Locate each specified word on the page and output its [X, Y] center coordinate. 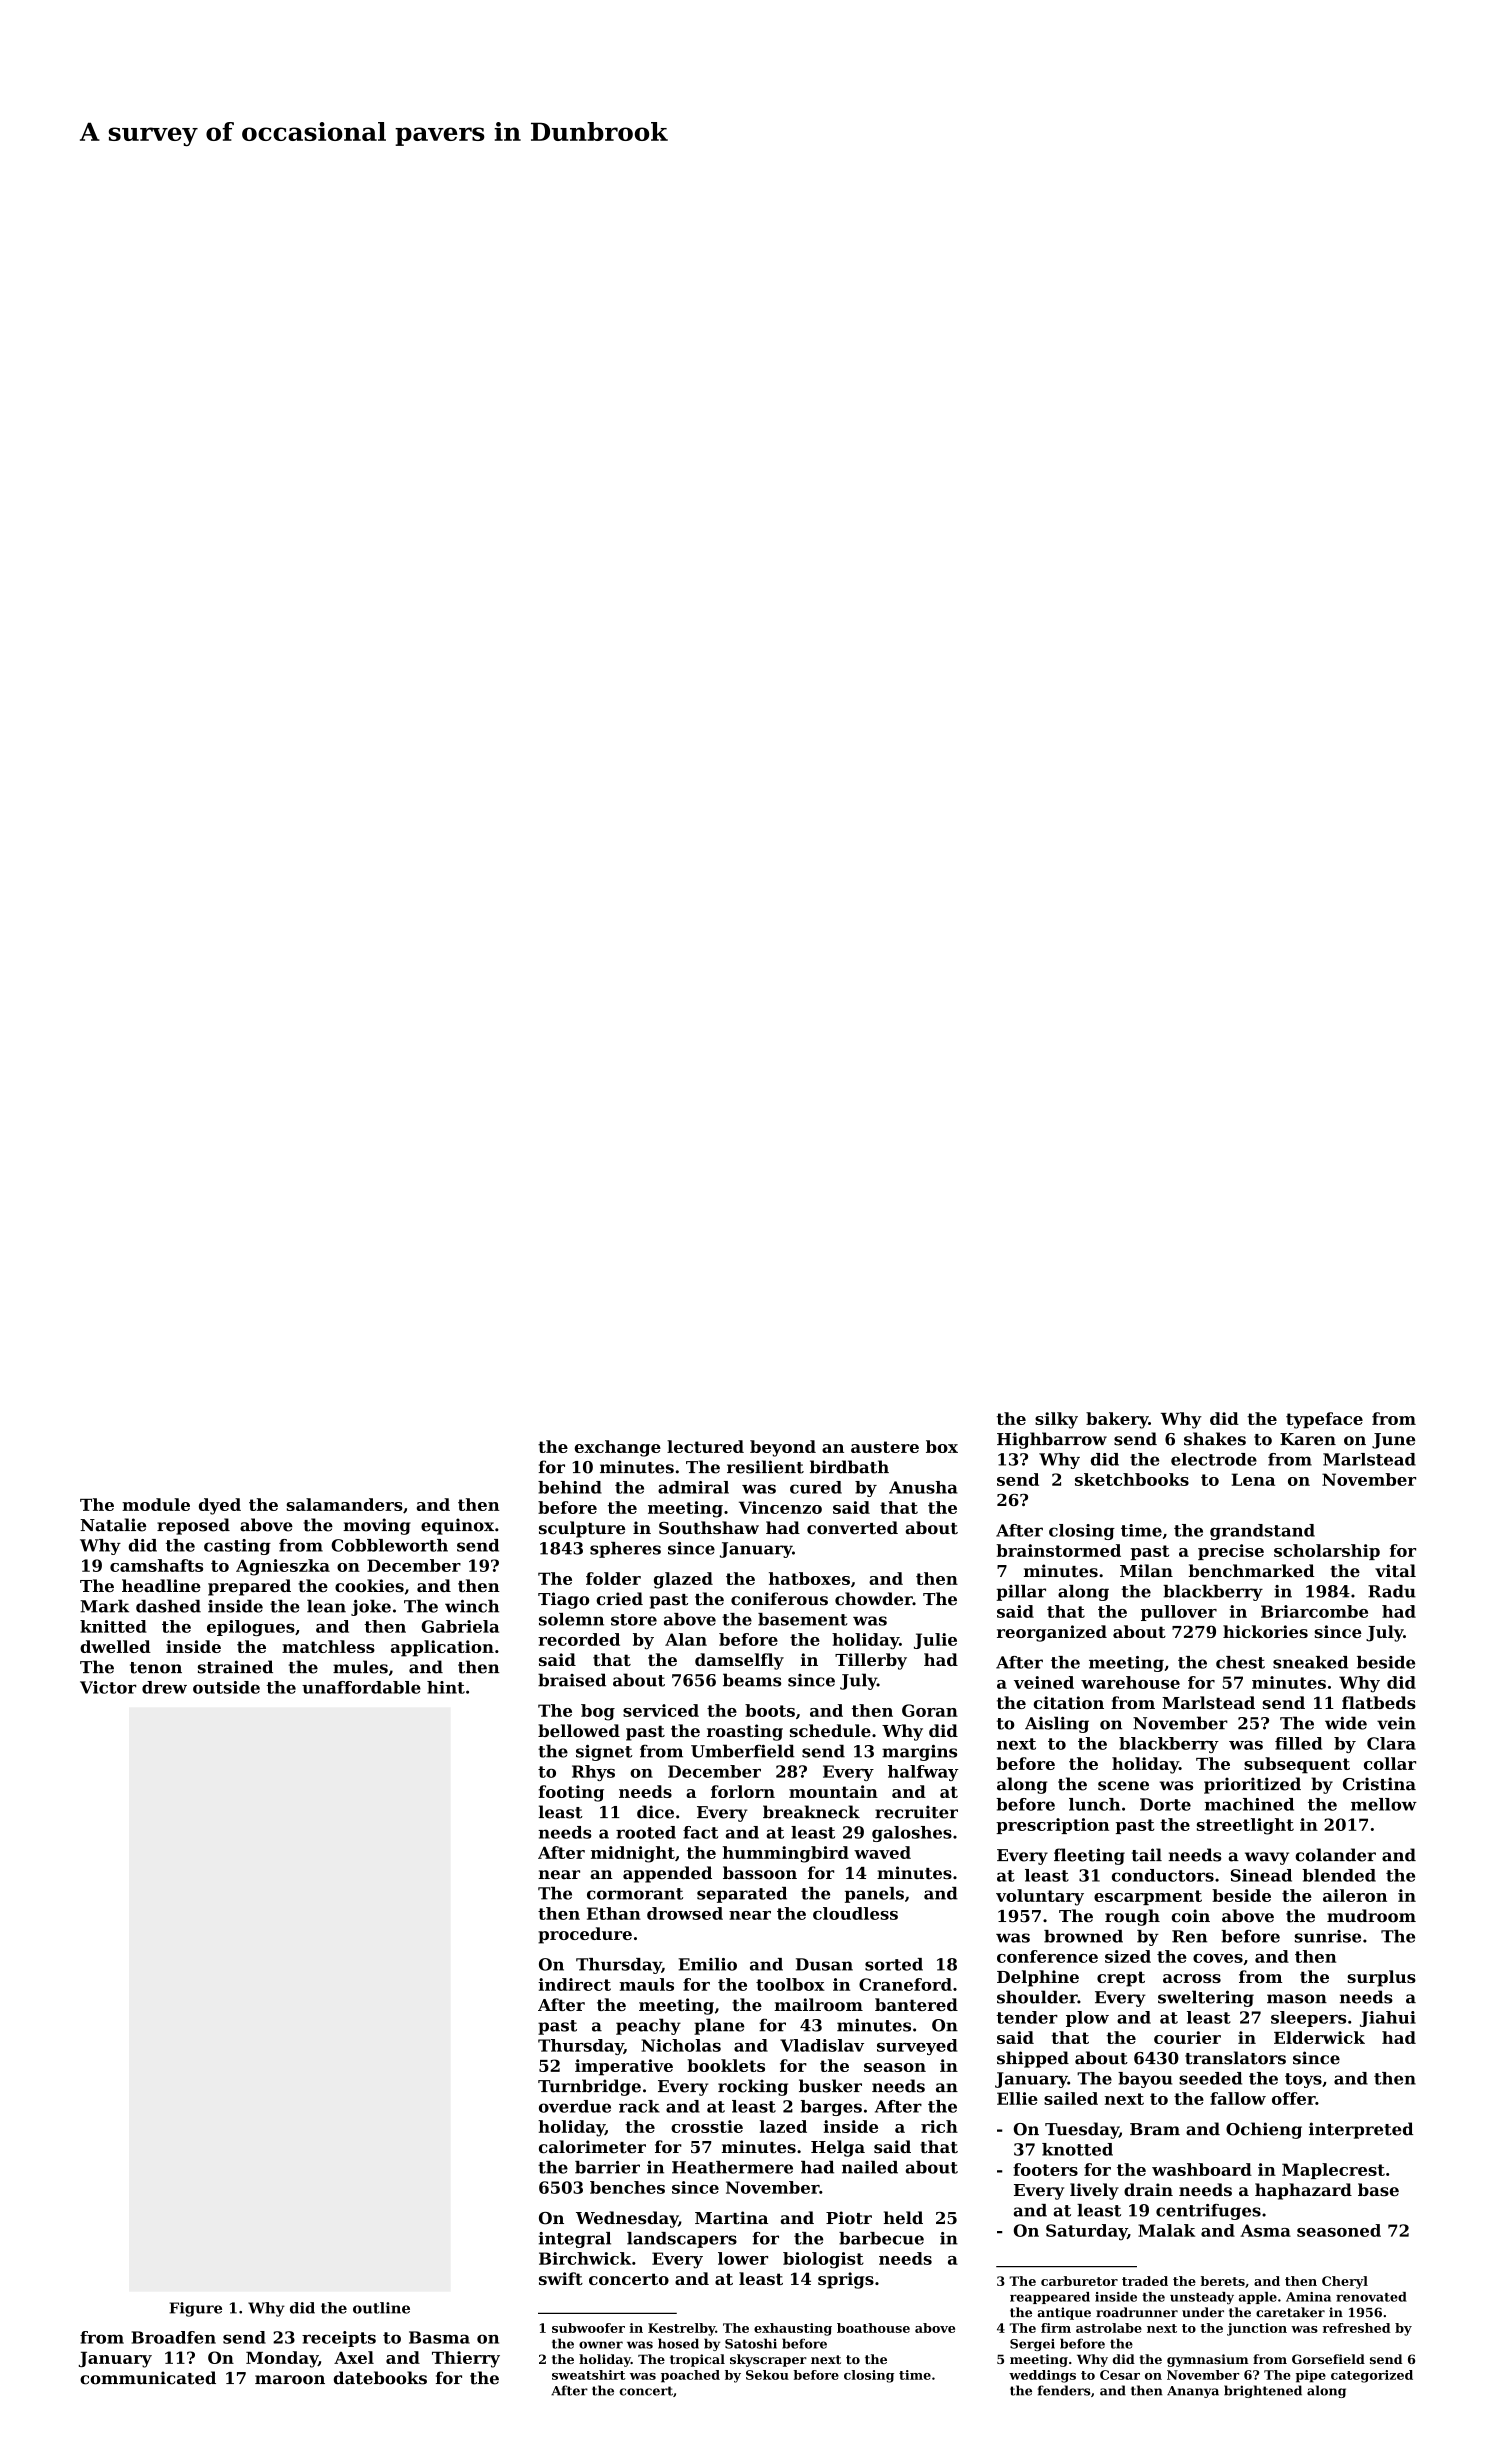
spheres [625, 1550]
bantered [916, 2004]
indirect [574, 1984]
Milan [1146, 1571]
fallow [1238, 2098]
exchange [618, 1448]
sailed [1071, 2098]
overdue [575, 2106]
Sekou [767, 2375]
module [156, 1504]
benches [627, 2187]
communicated [148, 2378]
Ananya [1193, 2392]
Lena [1253, 1479]
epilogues [251, 1628]
